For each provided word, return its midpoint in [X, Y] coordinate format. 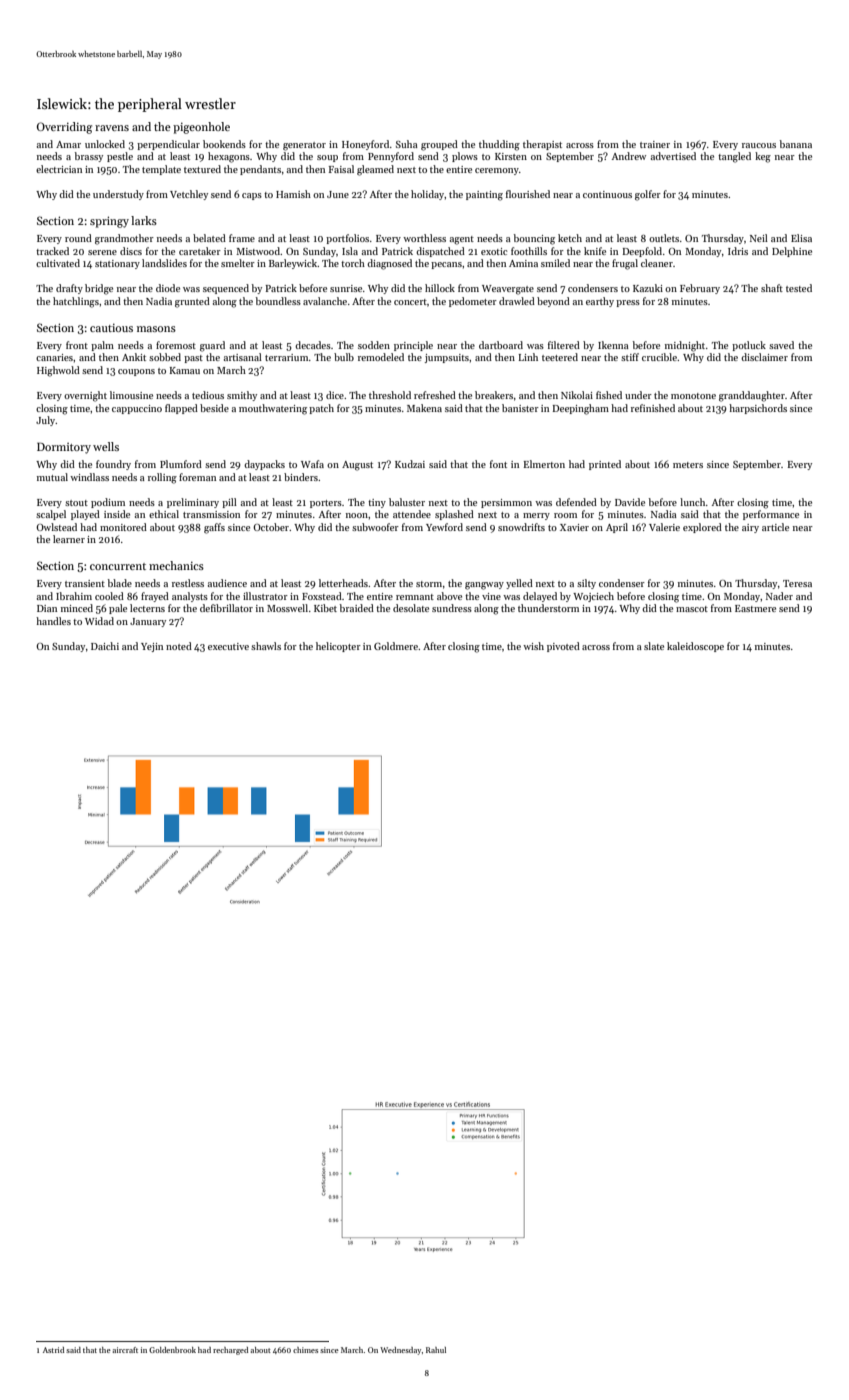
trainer [655, 144]
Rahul [436, 1350]
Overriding [64, 128]
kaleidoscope [695, 647]
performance [771, 515]
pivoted [563, 647]
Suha [407, 144]
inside [117, 514]
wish [533, 646]
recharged [230, 1351]
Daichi [105, 646]
